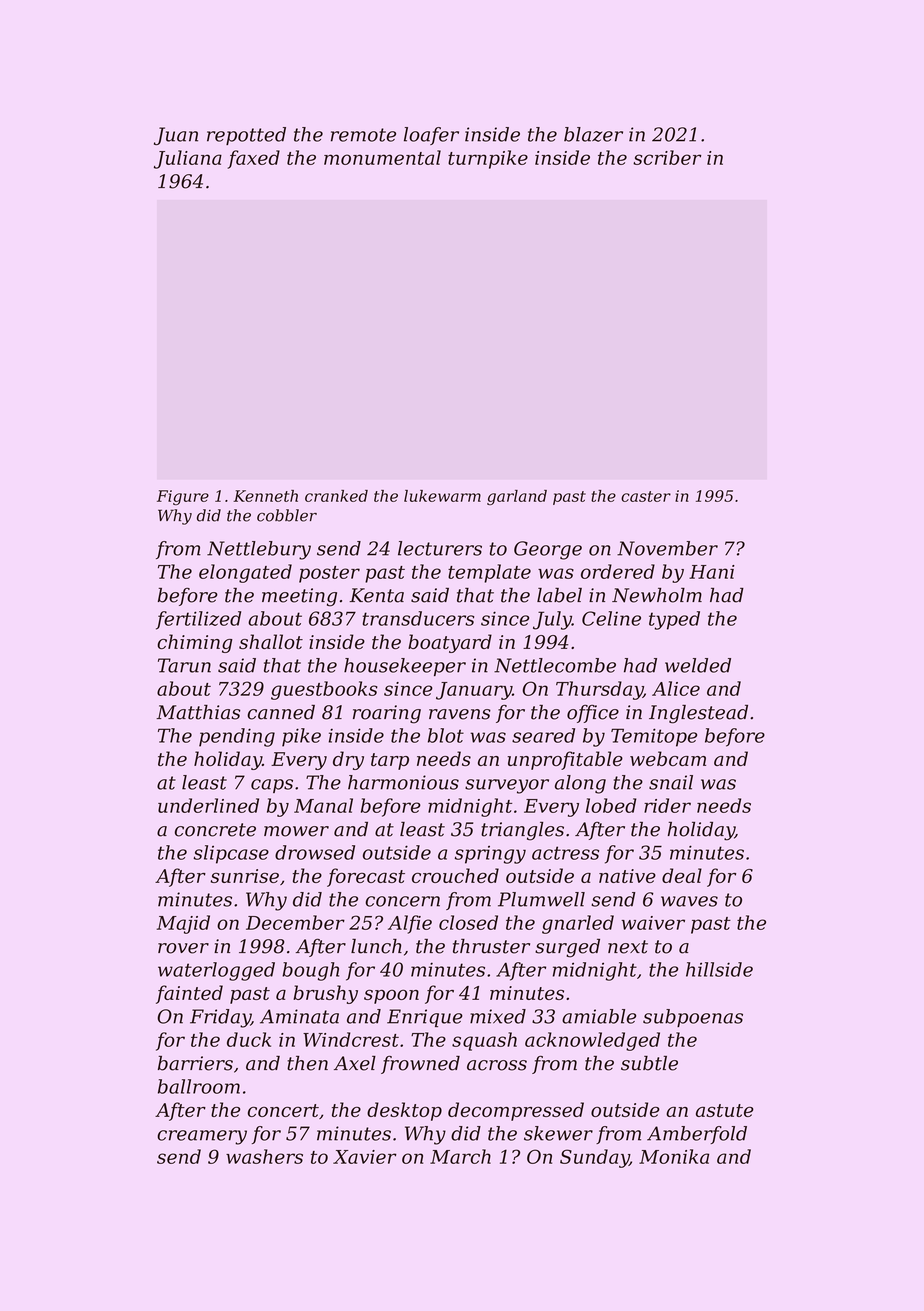 Image resolution: width=924 pixels, height=1311 pixels. I want to click on along, so click(580, 784).
